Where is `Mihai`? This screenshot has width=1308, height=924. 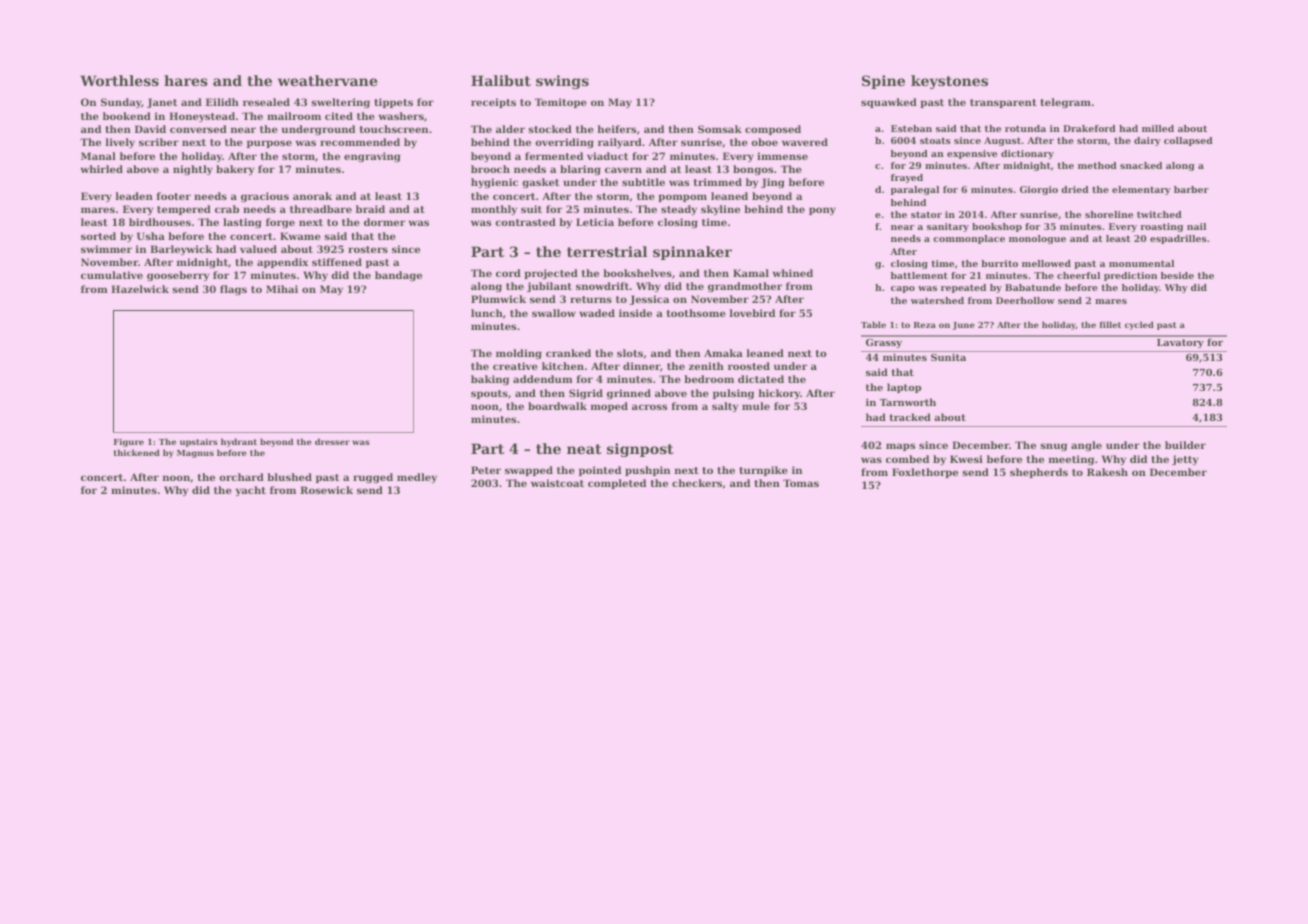 Mihai is located at coordinates (282, 289).
